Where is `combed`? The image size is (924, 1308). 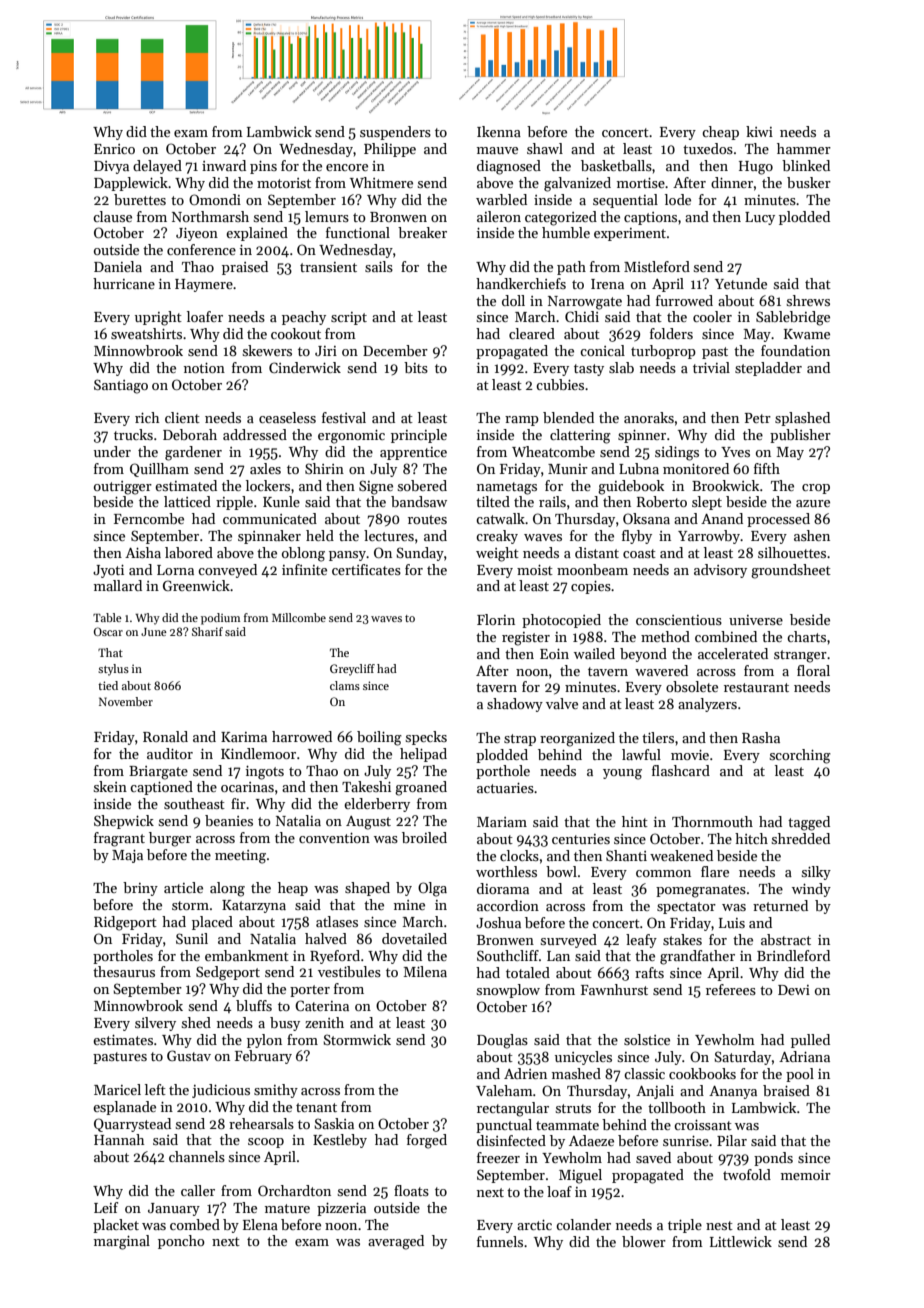 combed is located at coordinates (195, 1224).
